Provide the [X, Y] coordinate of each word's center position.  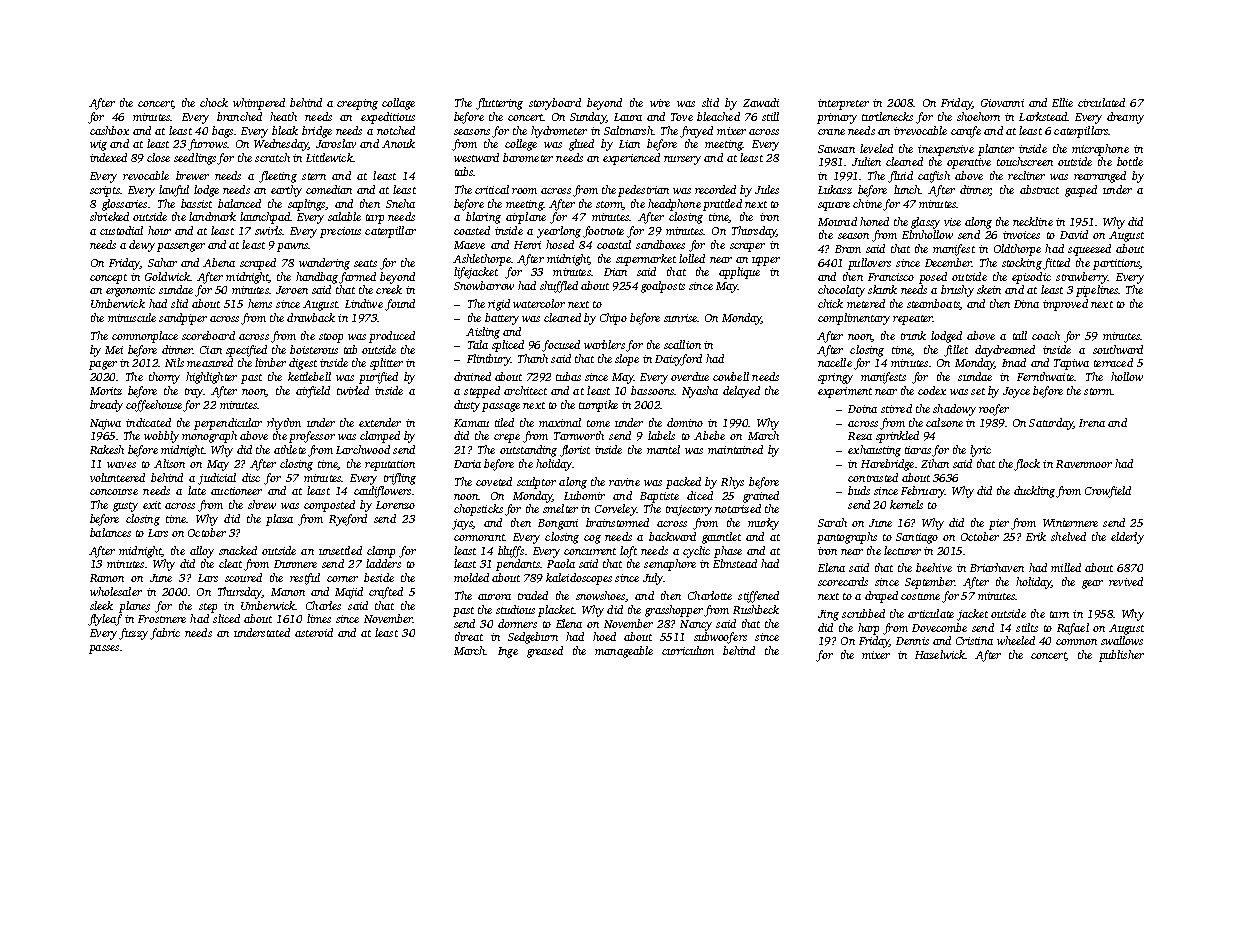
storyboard [555, 104]
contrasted [873, 477]
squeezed [1089, 250]
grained [761, 497]
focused [561, 346]
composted [329, 506]
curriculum [688, 650]
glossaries [124, 205]
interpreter [843, 104]
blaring [483, 218]
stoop [331, 338]
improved [1065, 305]
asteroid [314, 632]
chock [214, 102]
